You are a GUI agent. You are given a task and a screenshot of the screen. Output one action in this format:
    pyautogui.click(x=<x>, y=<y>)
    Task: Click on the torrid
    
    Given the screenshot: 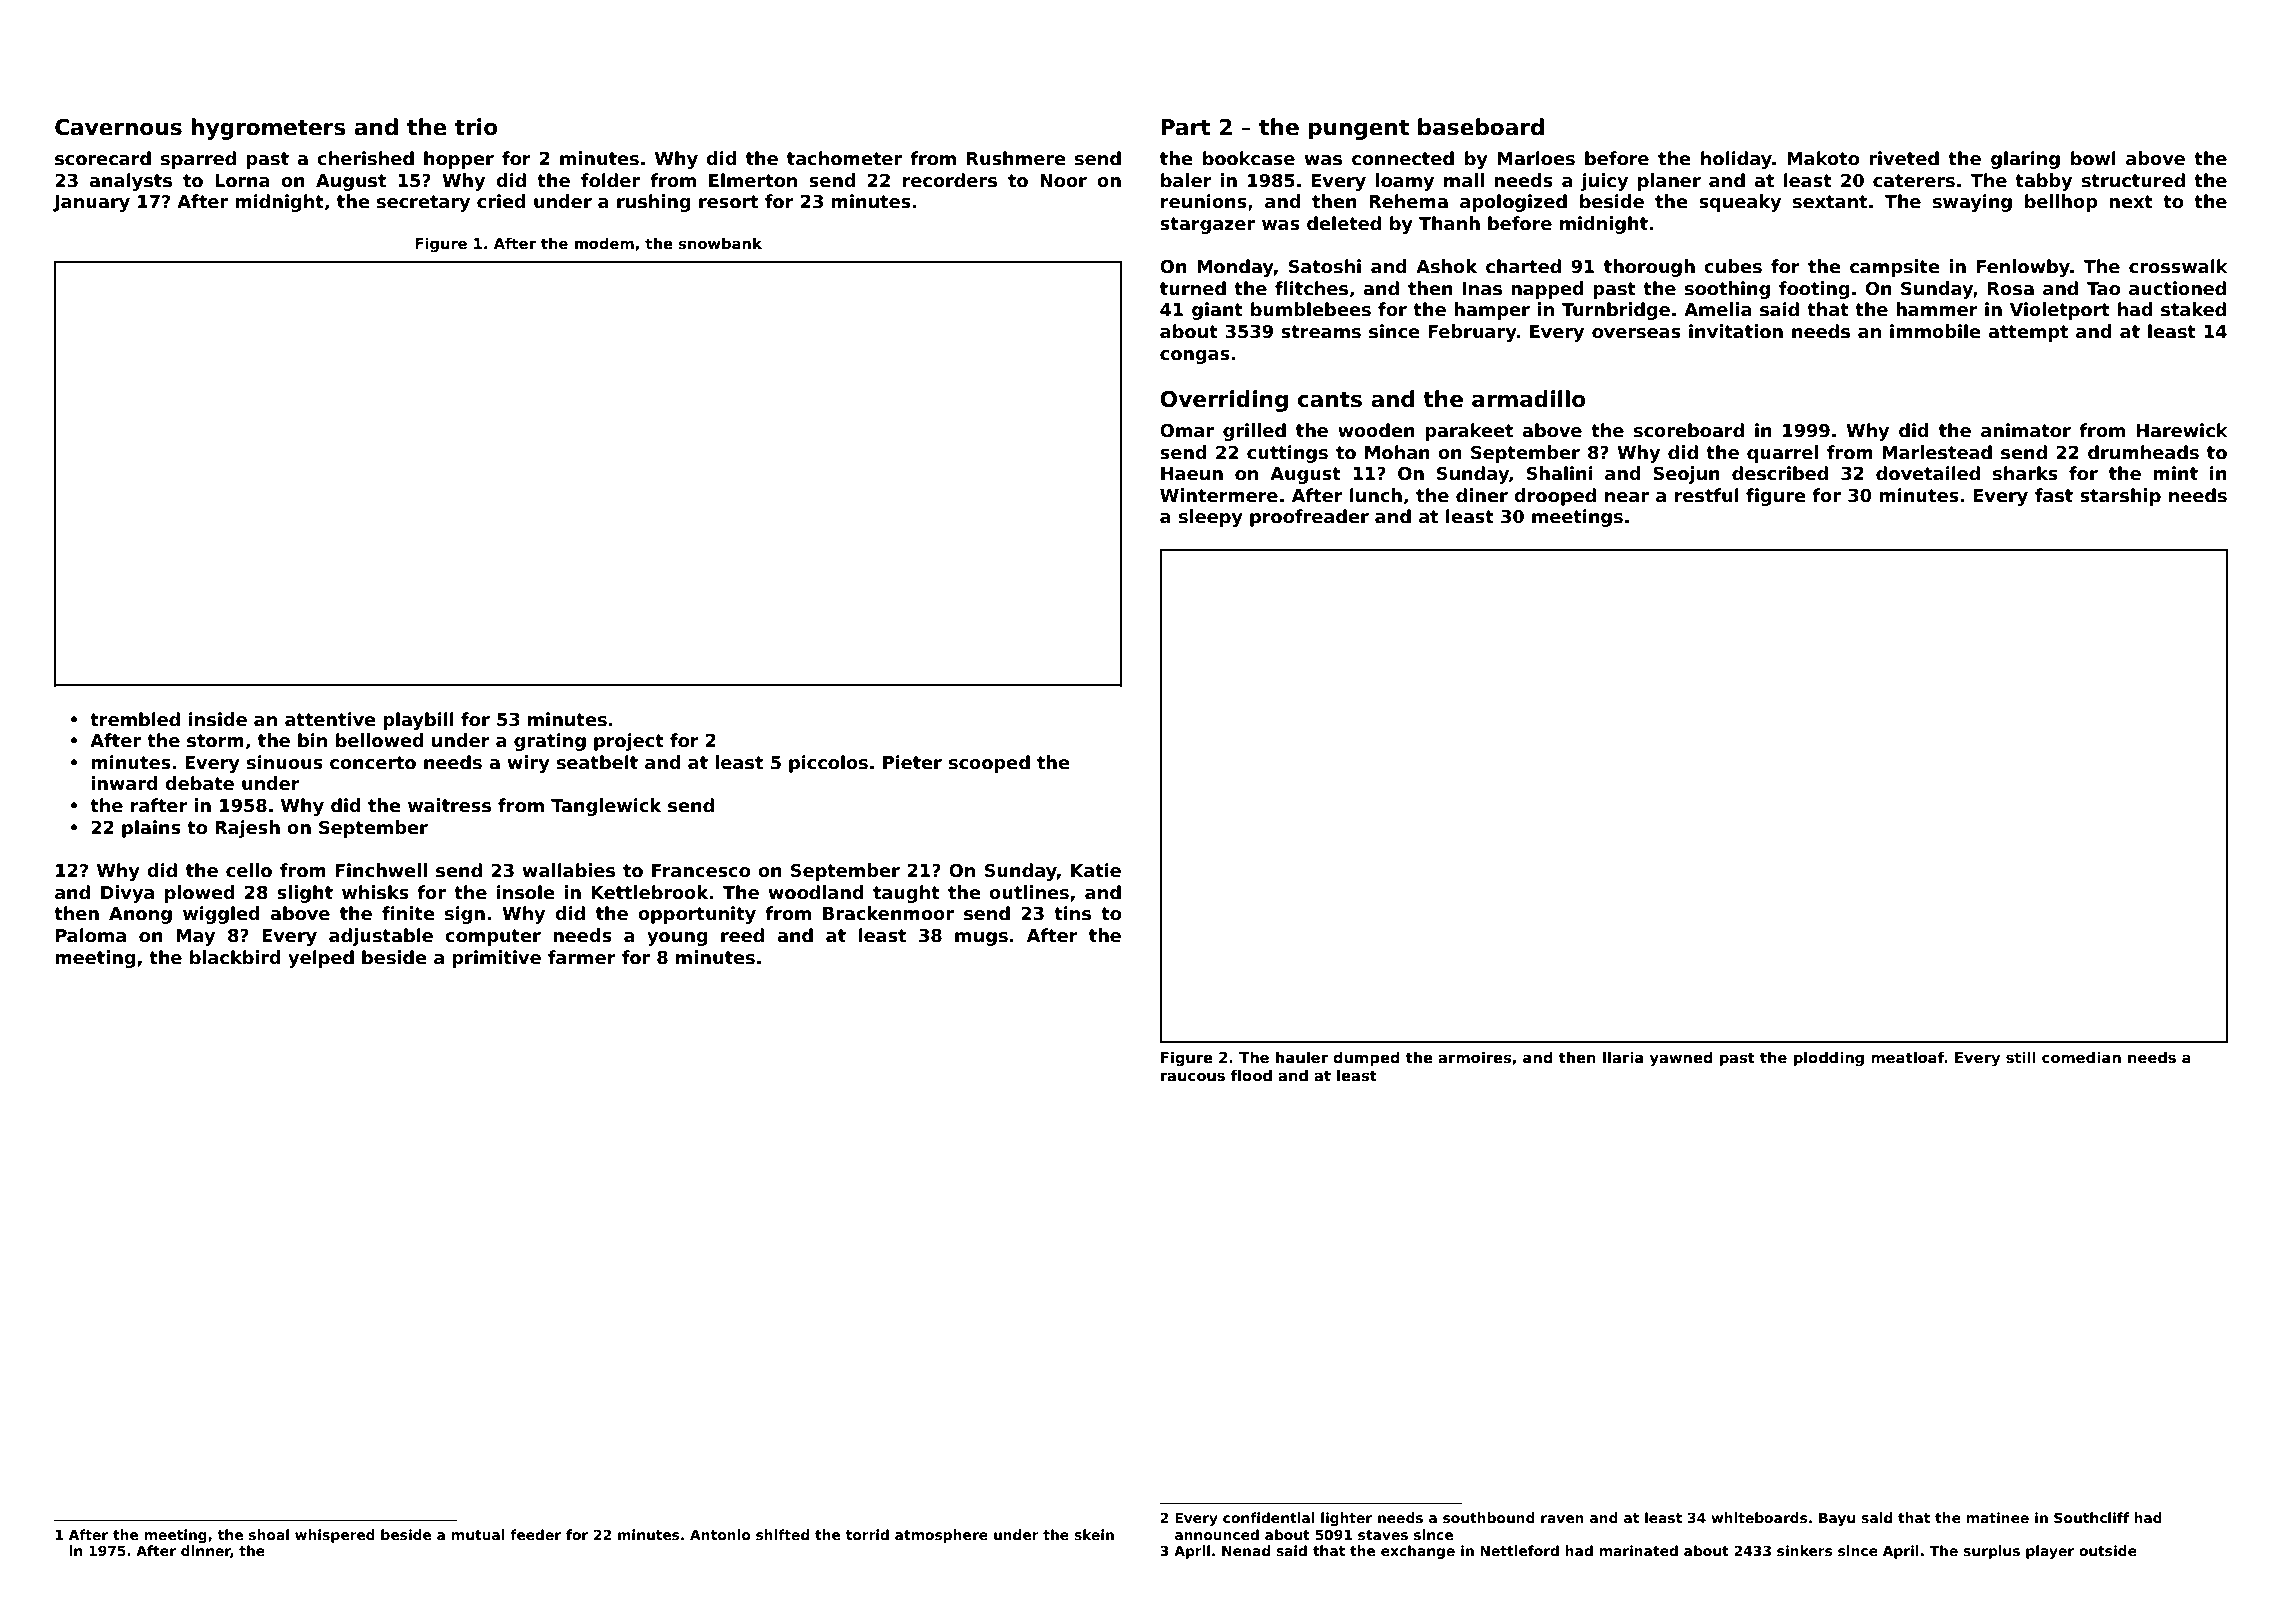 What is the action you would take?
    pyautogui.click(x=867, y=1534)
